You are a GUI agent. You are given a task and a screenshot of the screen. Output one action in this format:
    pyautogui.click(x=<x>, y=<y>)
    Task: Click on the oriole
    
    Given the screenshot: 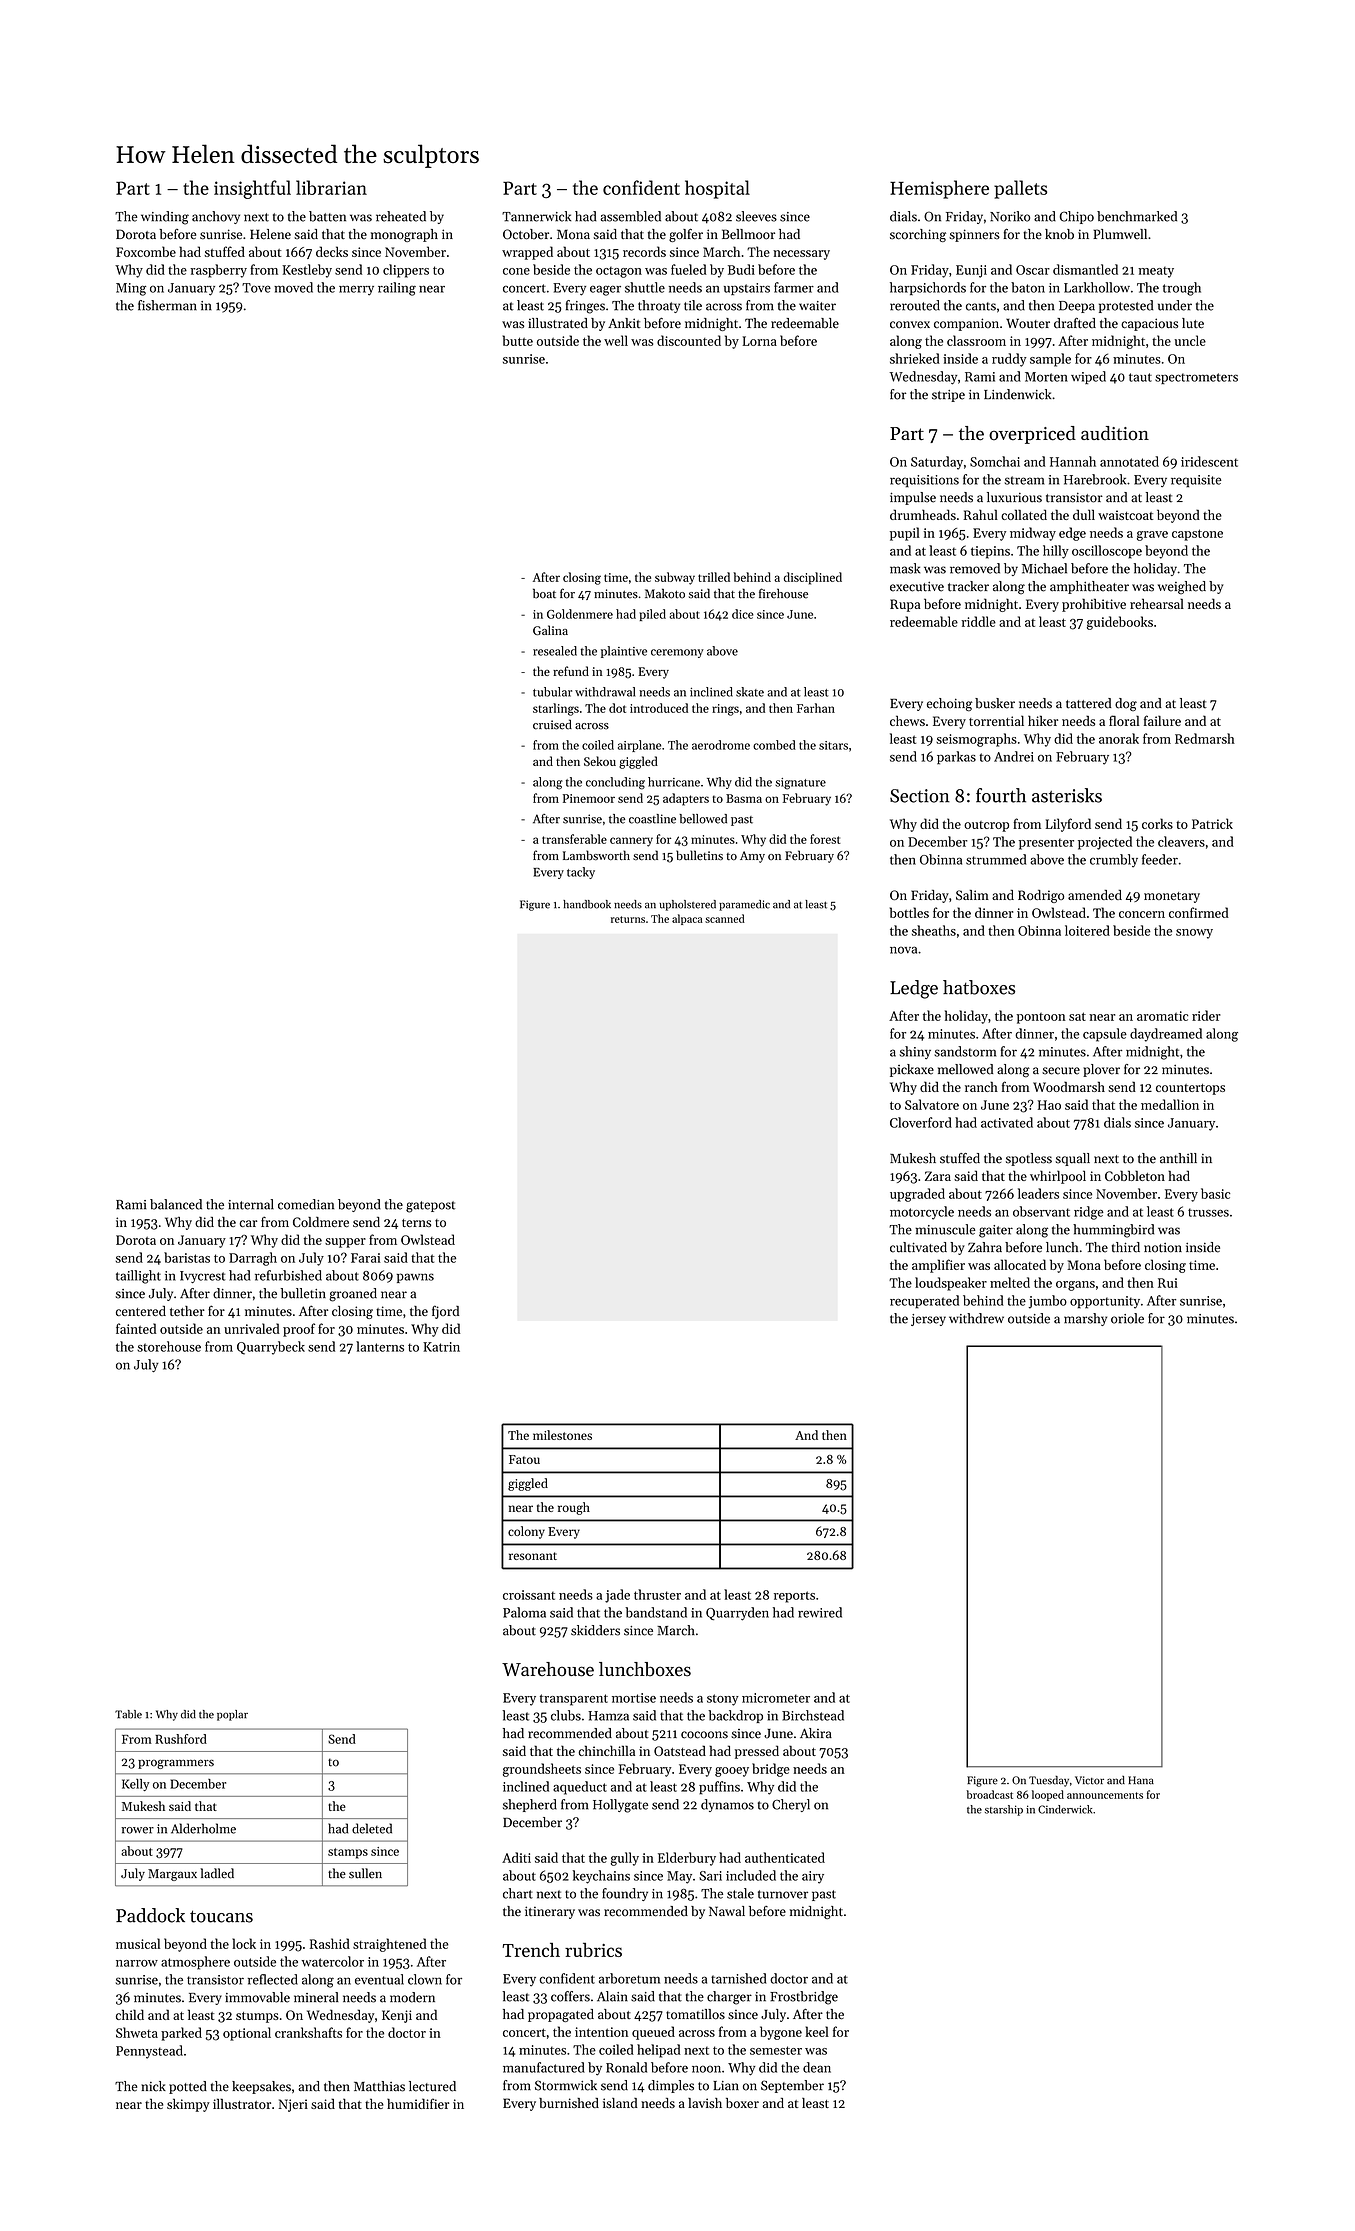 What is the action you would take?
    pyautogui.click(x=1127, y=1318)
